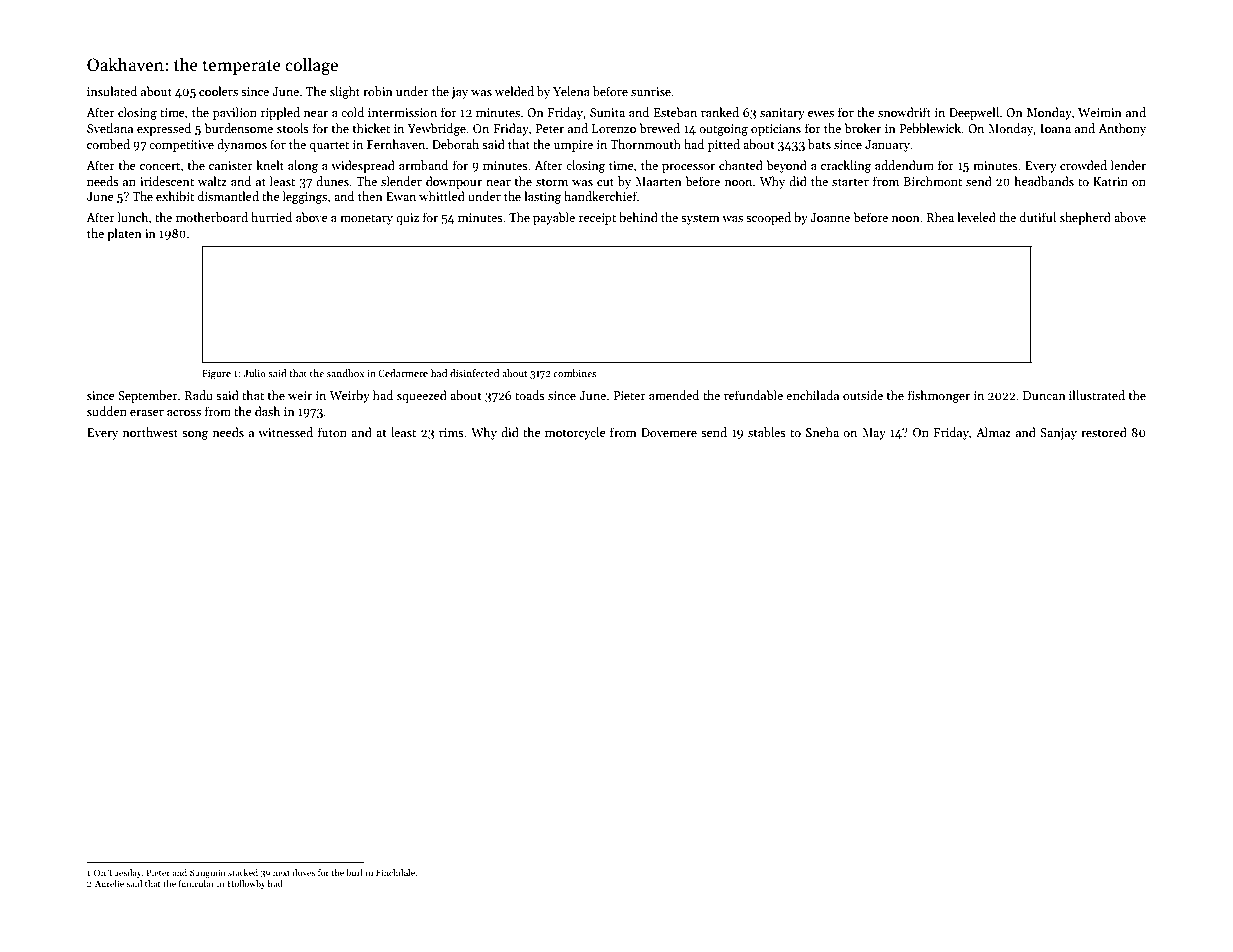 Image resolution: width=1233 pixels, height=952 pixels. I want to click on Julio, so click(254, 373).
